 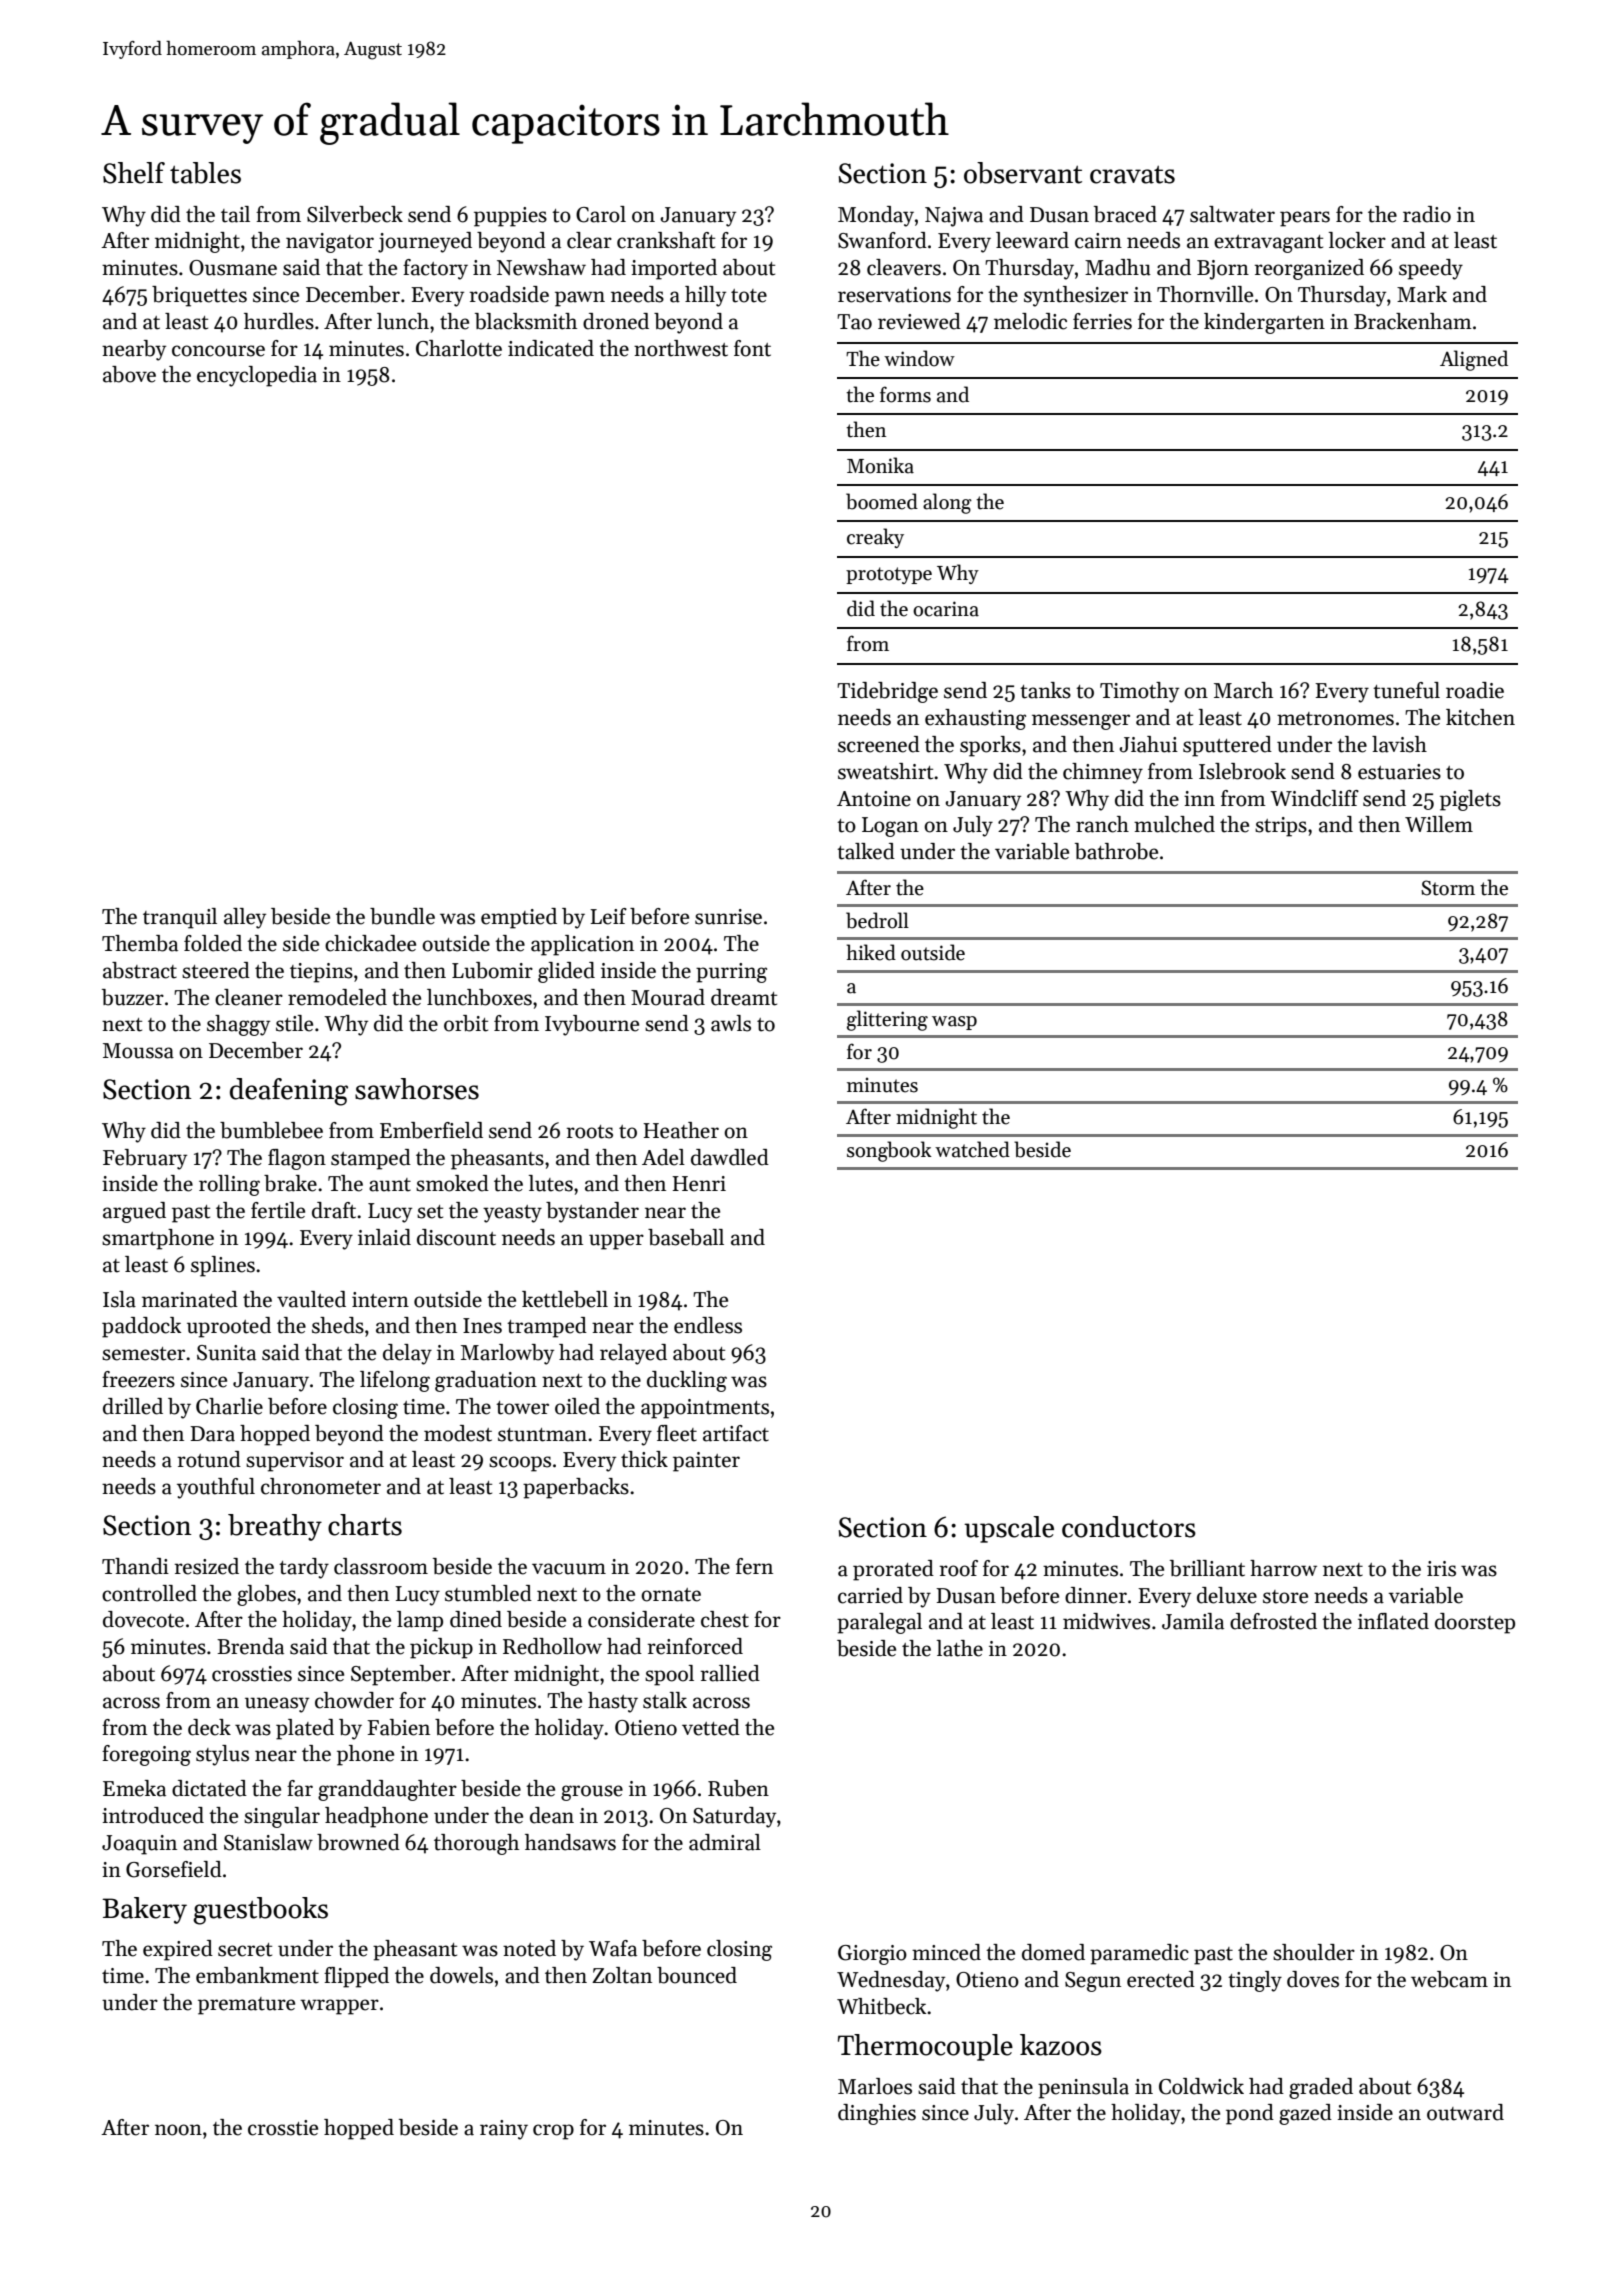 I want to click on foregoing, so click(x=146, y=1755).
